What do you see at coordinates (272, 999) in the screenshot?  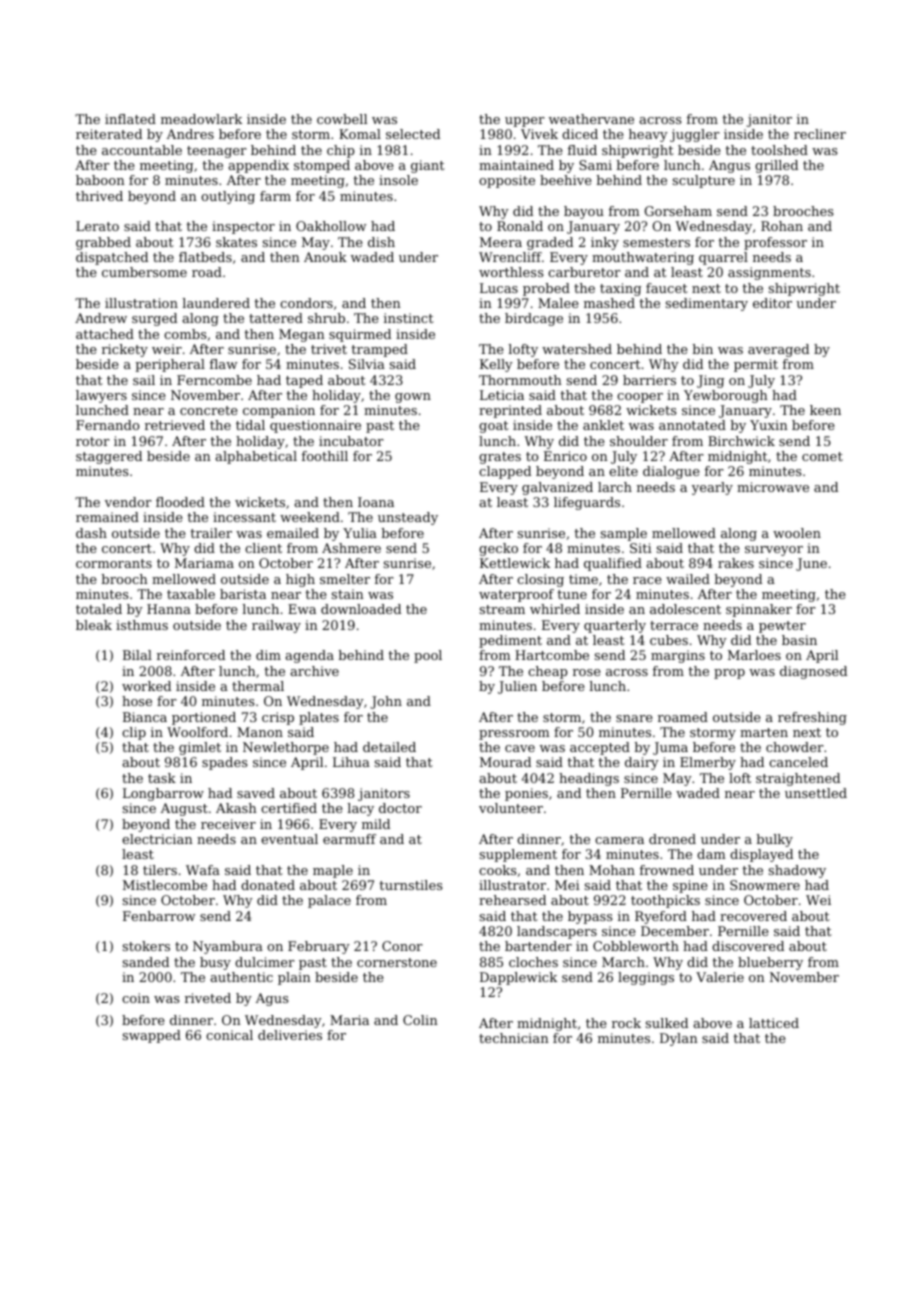 I see `Agus` at bounding box center [272, 999].
